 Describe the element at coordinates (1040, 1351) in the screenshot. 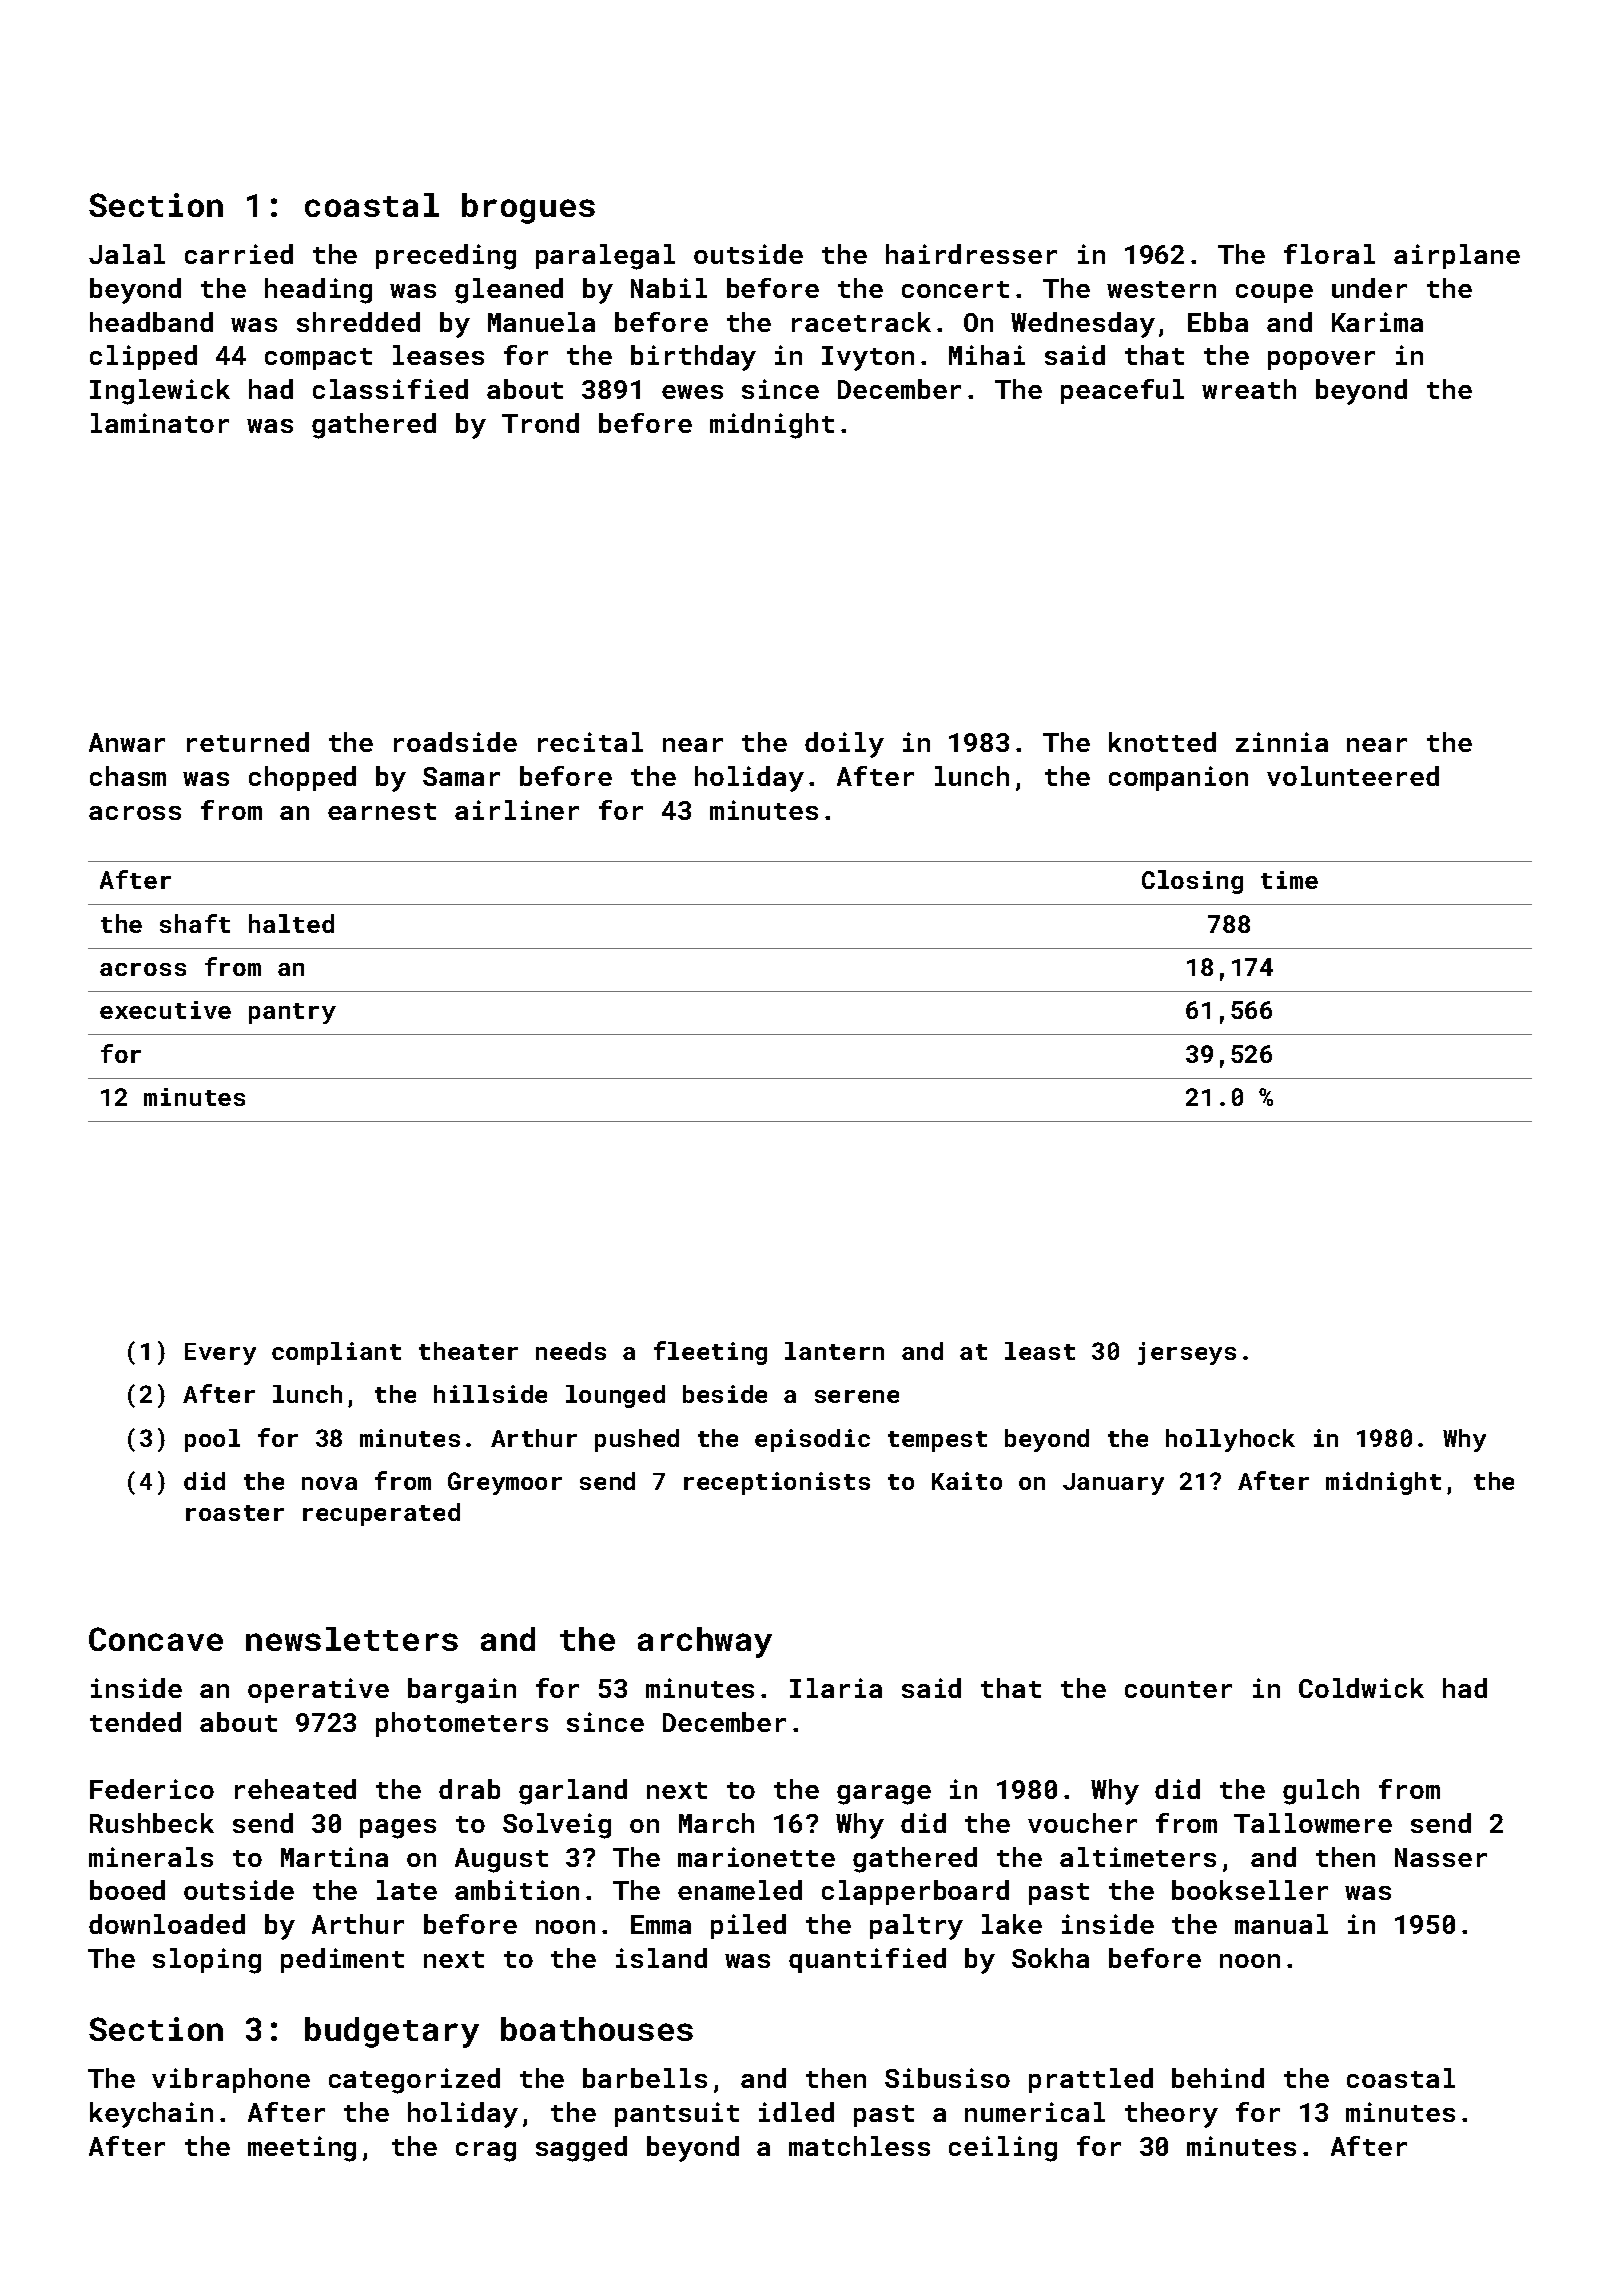

I see `least` at that location.
